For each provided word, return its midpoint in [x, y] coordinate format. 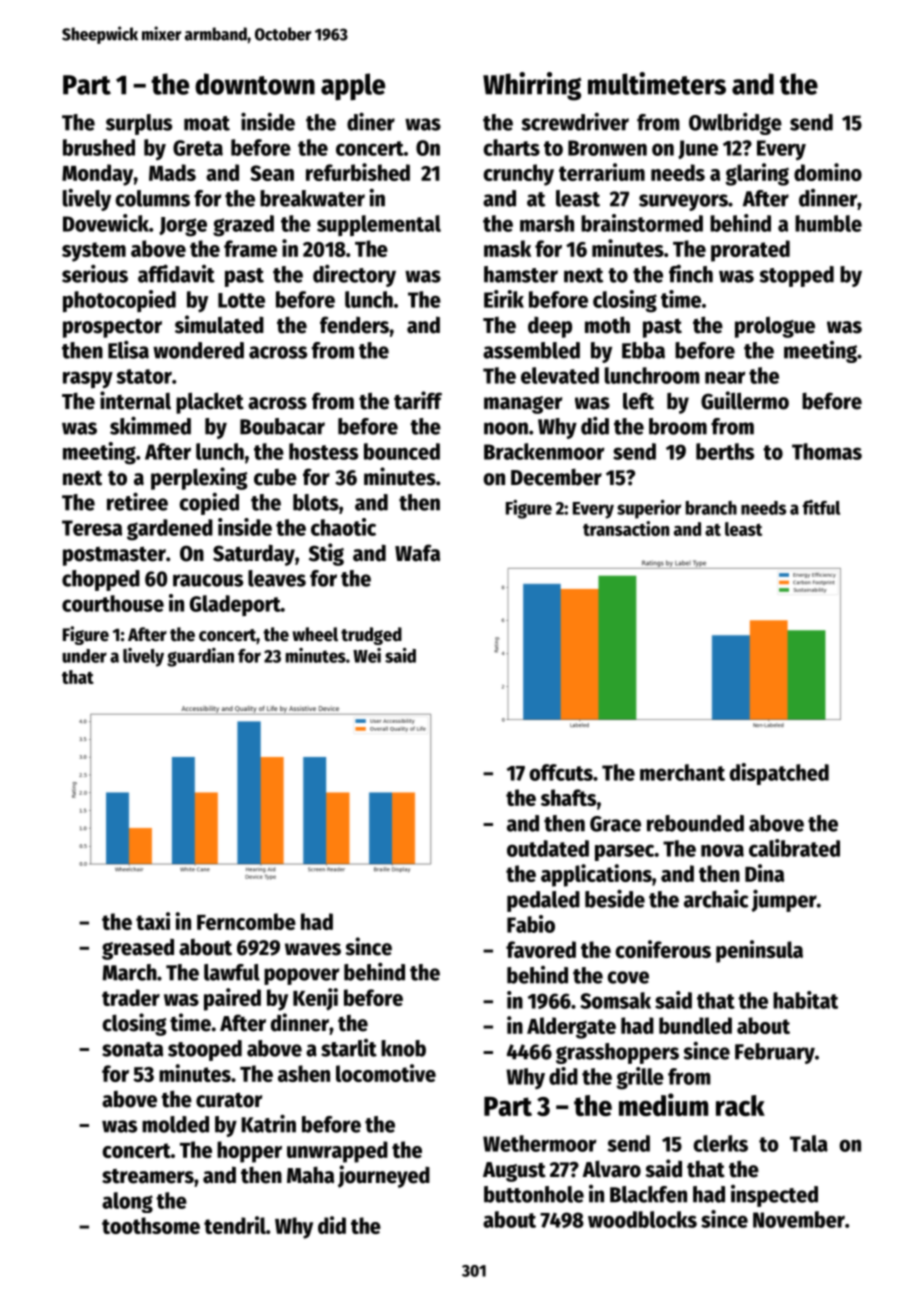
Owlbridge [735, 123]
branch [711, 508]
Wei [367, 655]
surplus [139, 124]
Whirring [532, 86]
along [127, 1202]
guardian [200, 657]
